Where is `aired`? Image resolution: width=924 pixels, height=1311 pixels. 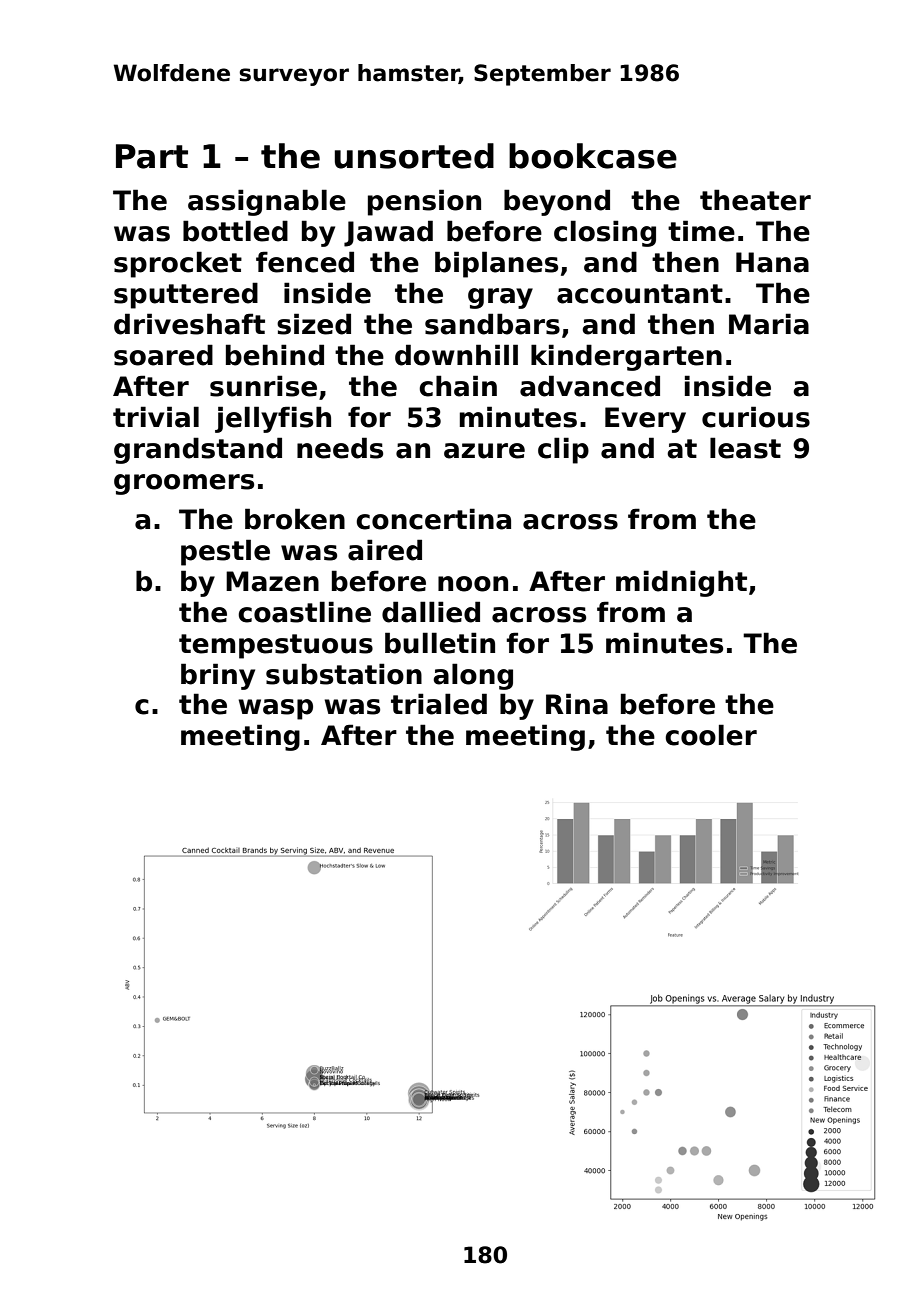
aired is located at coordinates (385, 550).
